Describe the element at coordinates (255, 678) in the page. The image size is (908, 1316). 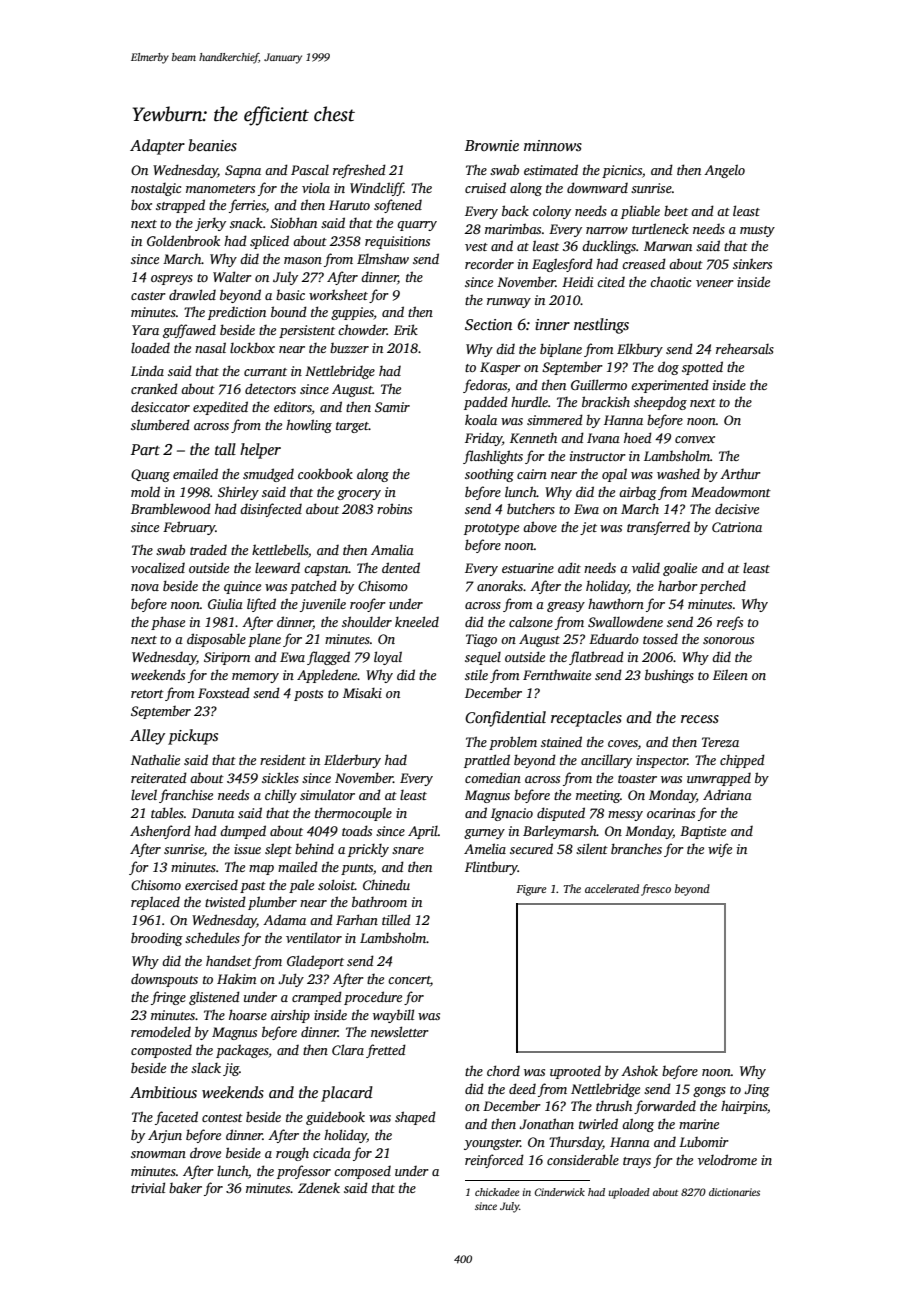
I see `memory` at that location.
